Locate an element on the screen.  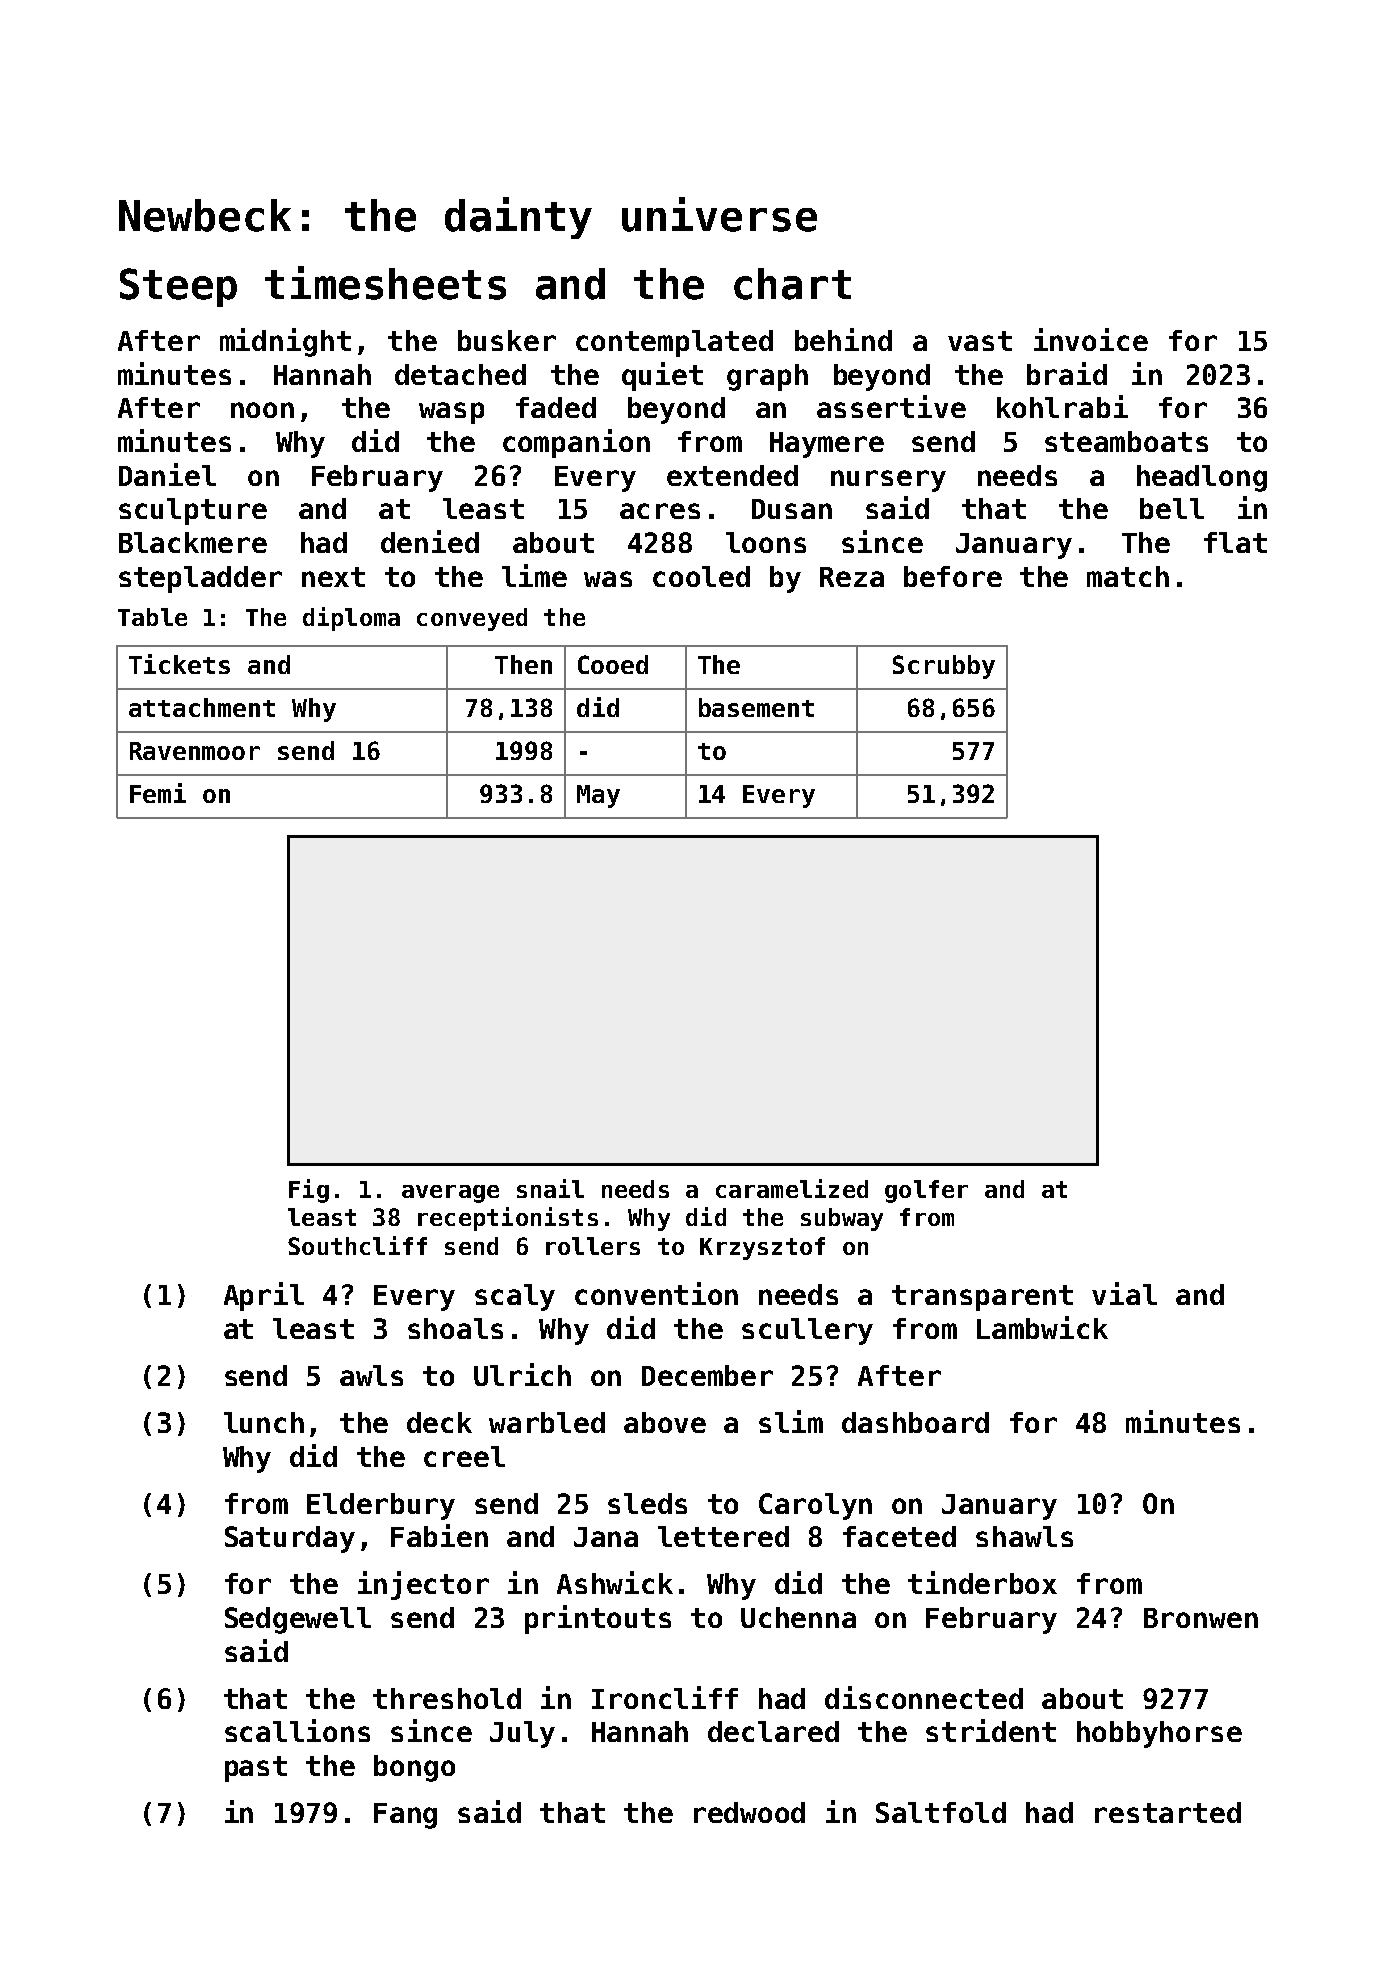
dashboard is located at coordinates (915, 1422).
